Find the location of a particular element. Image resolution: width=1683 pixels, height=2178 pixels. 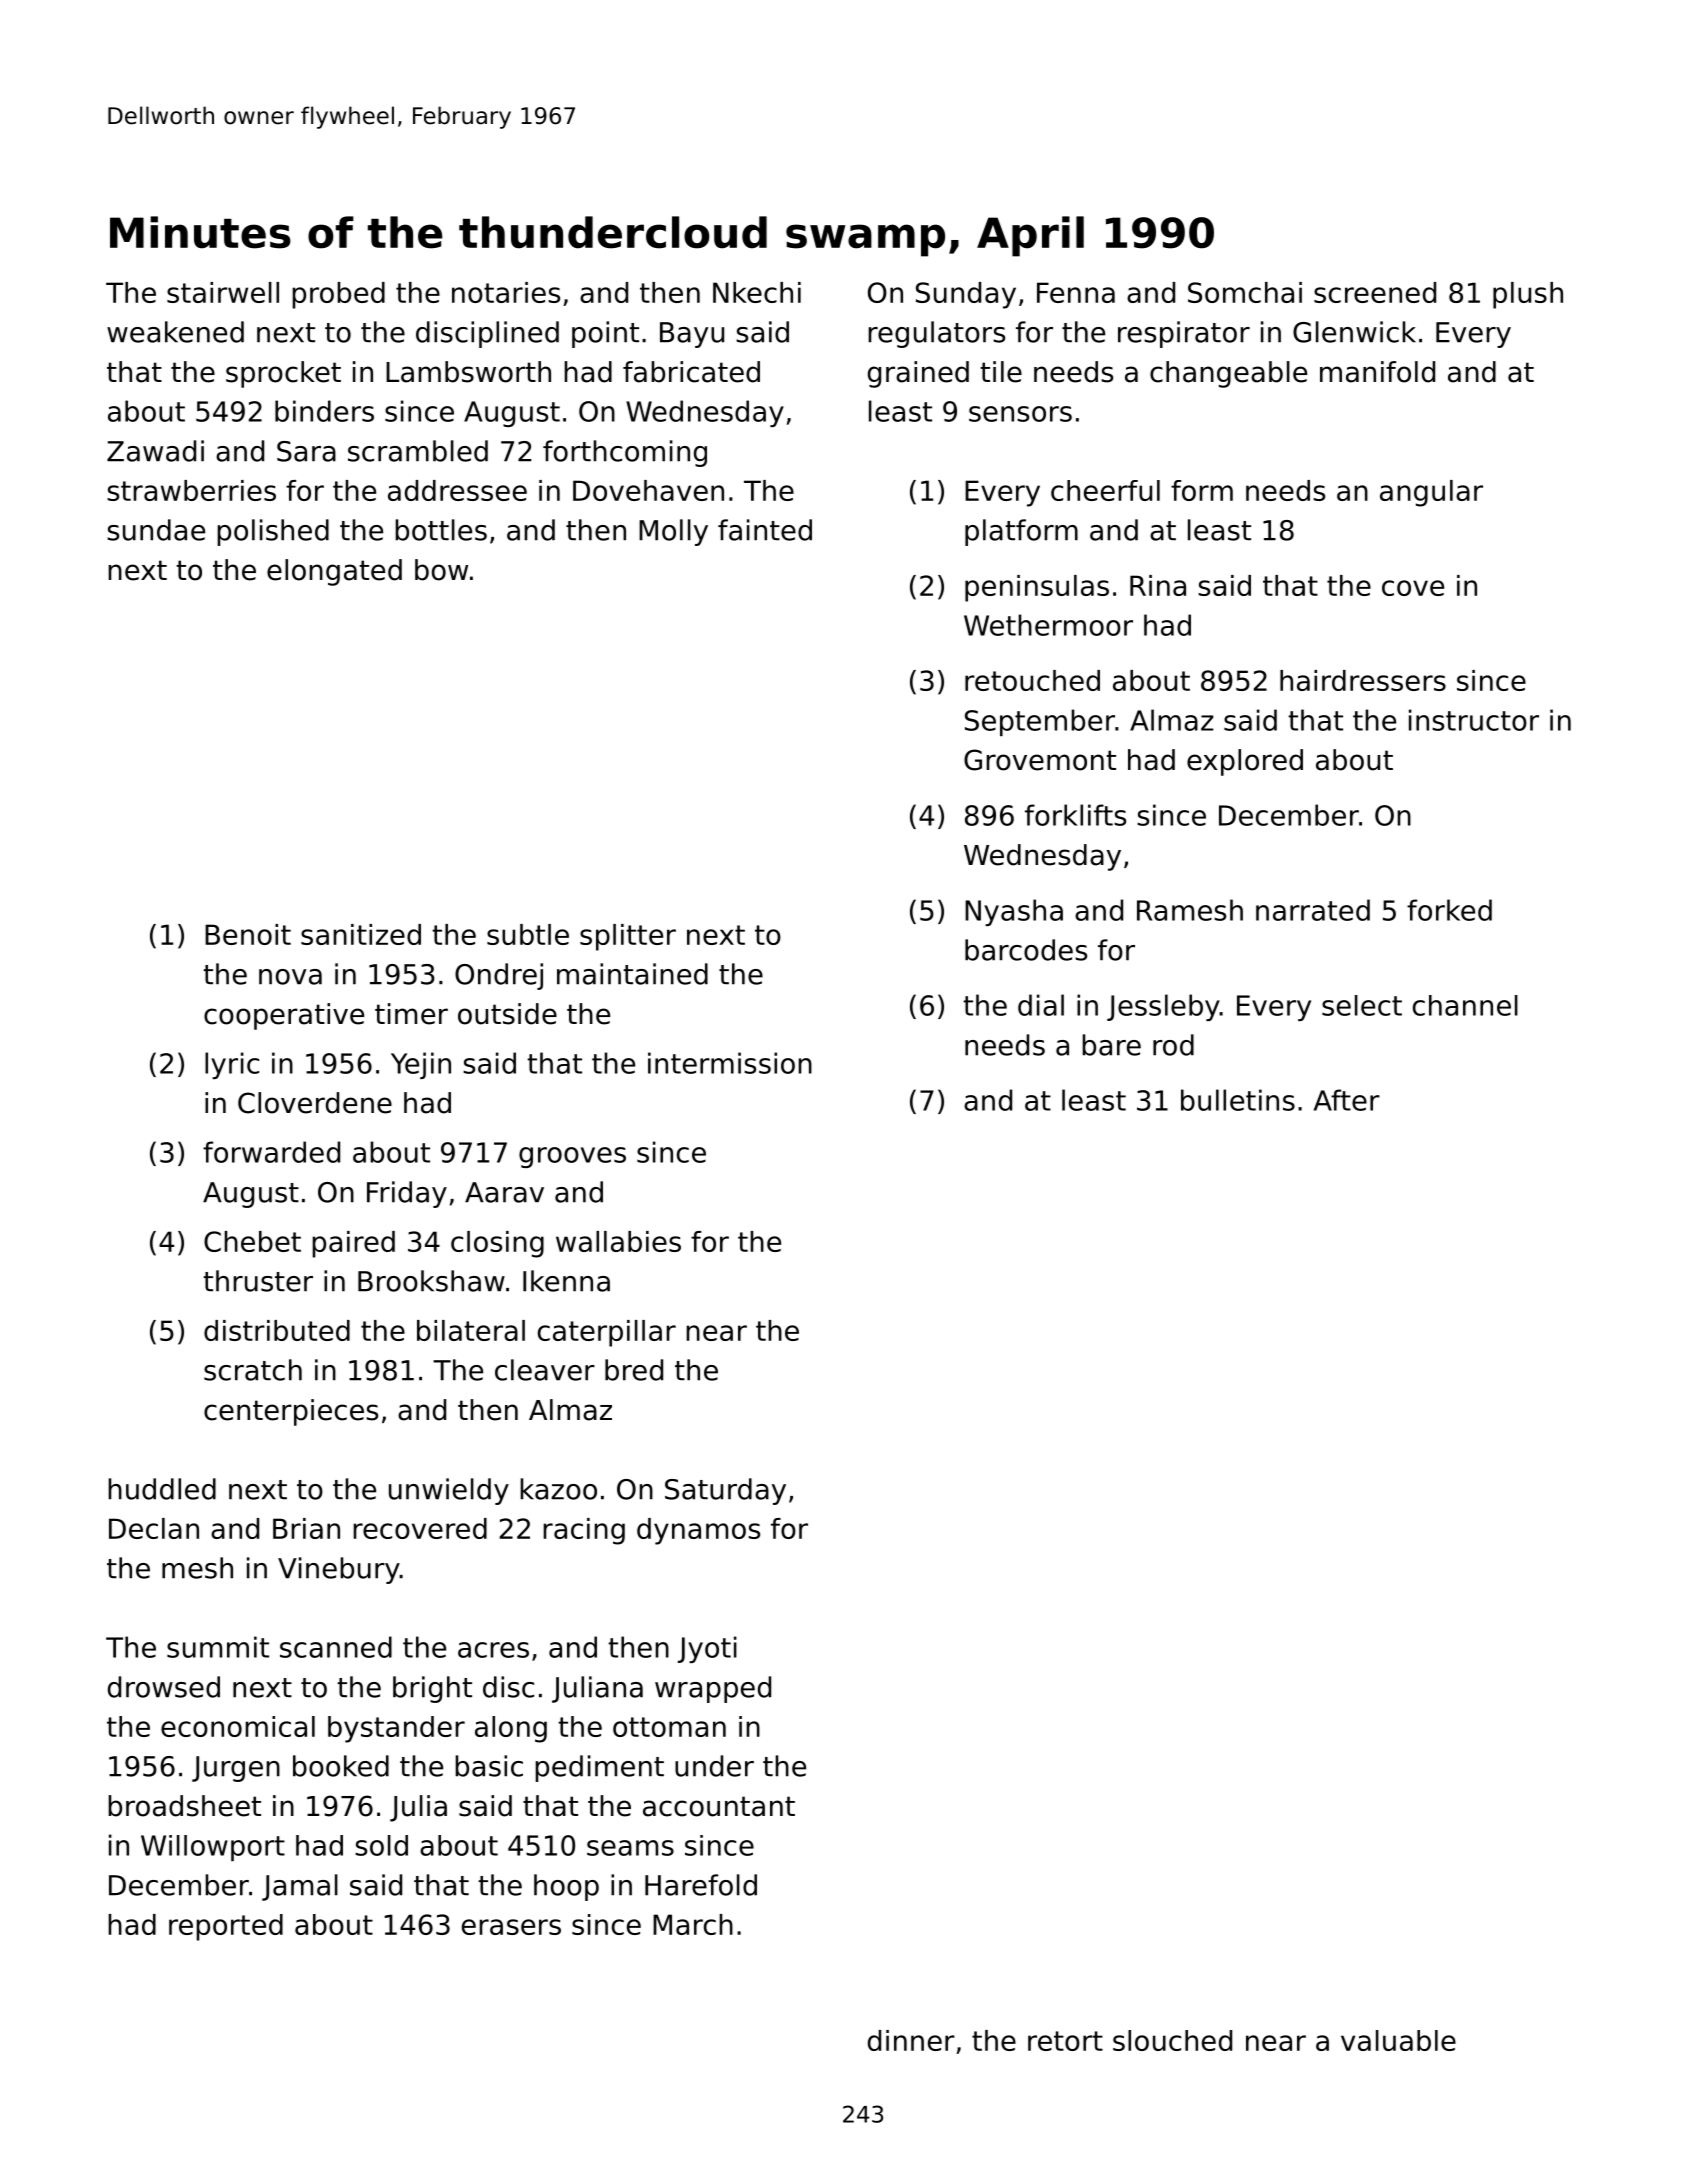

Grovemont is located at coordinates (1040, 760).
